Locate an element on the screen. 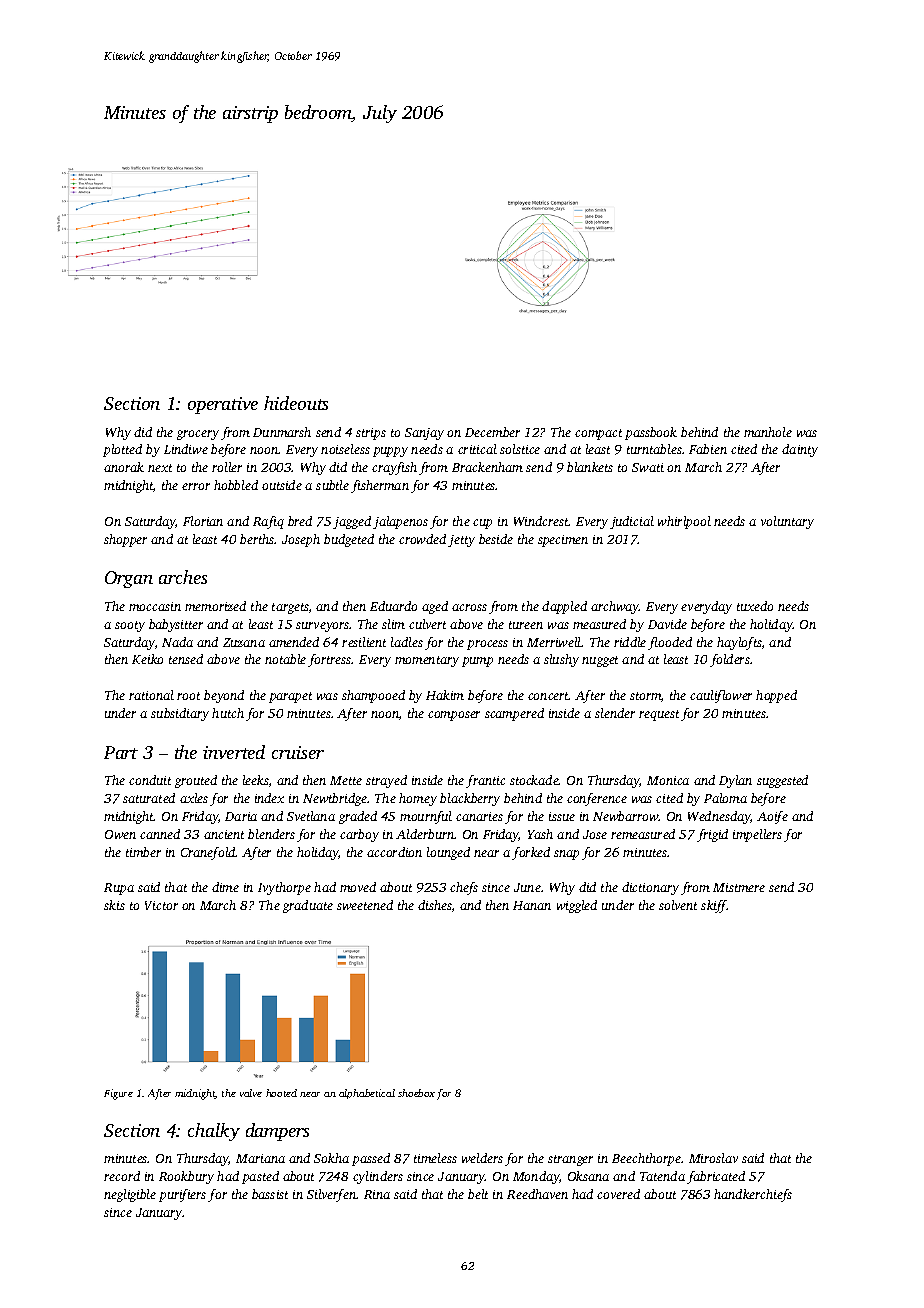 The image size is (924, 1308). Organ is located at coordinates (129, 579).
